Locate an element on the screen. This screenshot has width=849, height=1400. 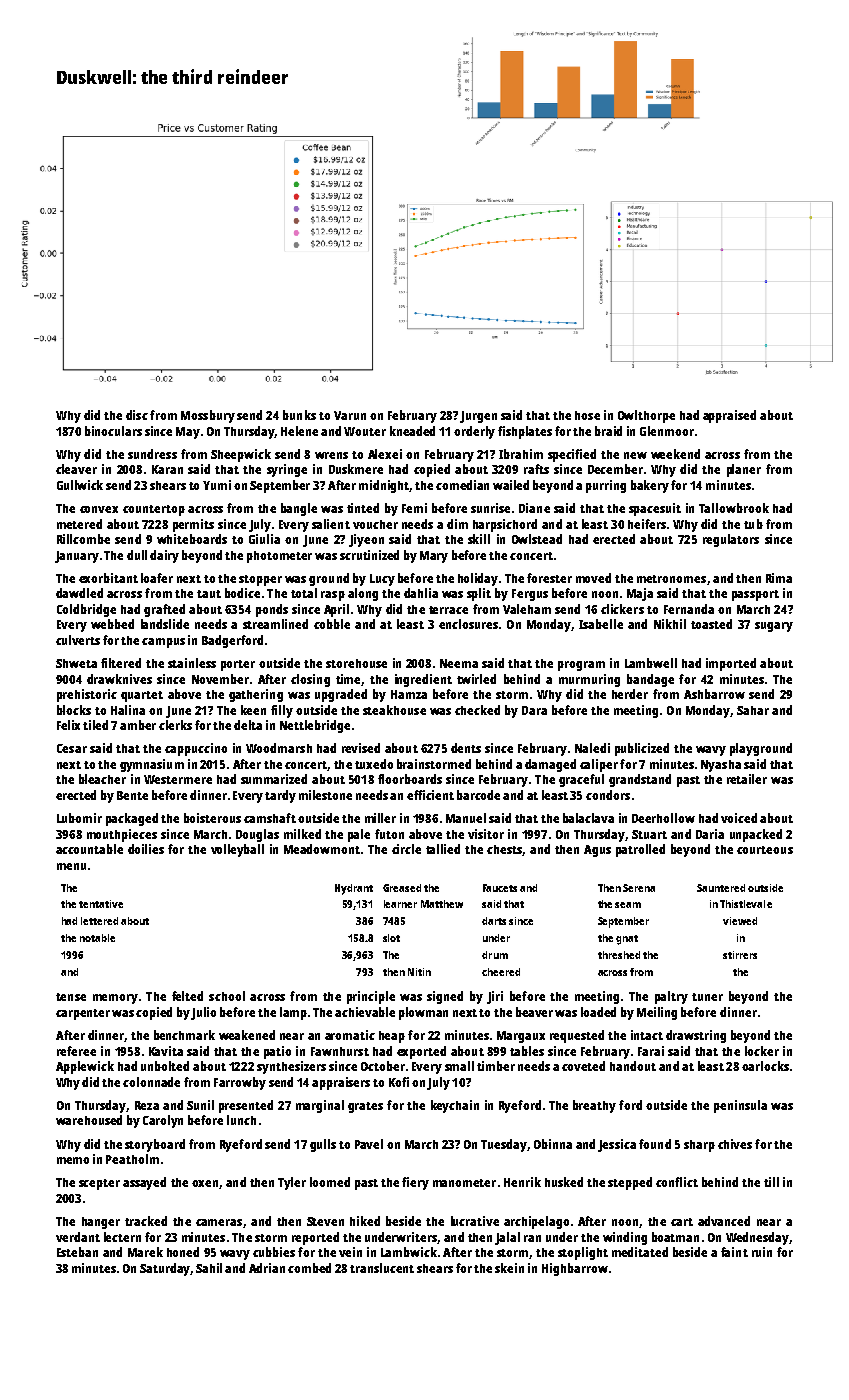
translucent is located at coordinates (382, 1268).
